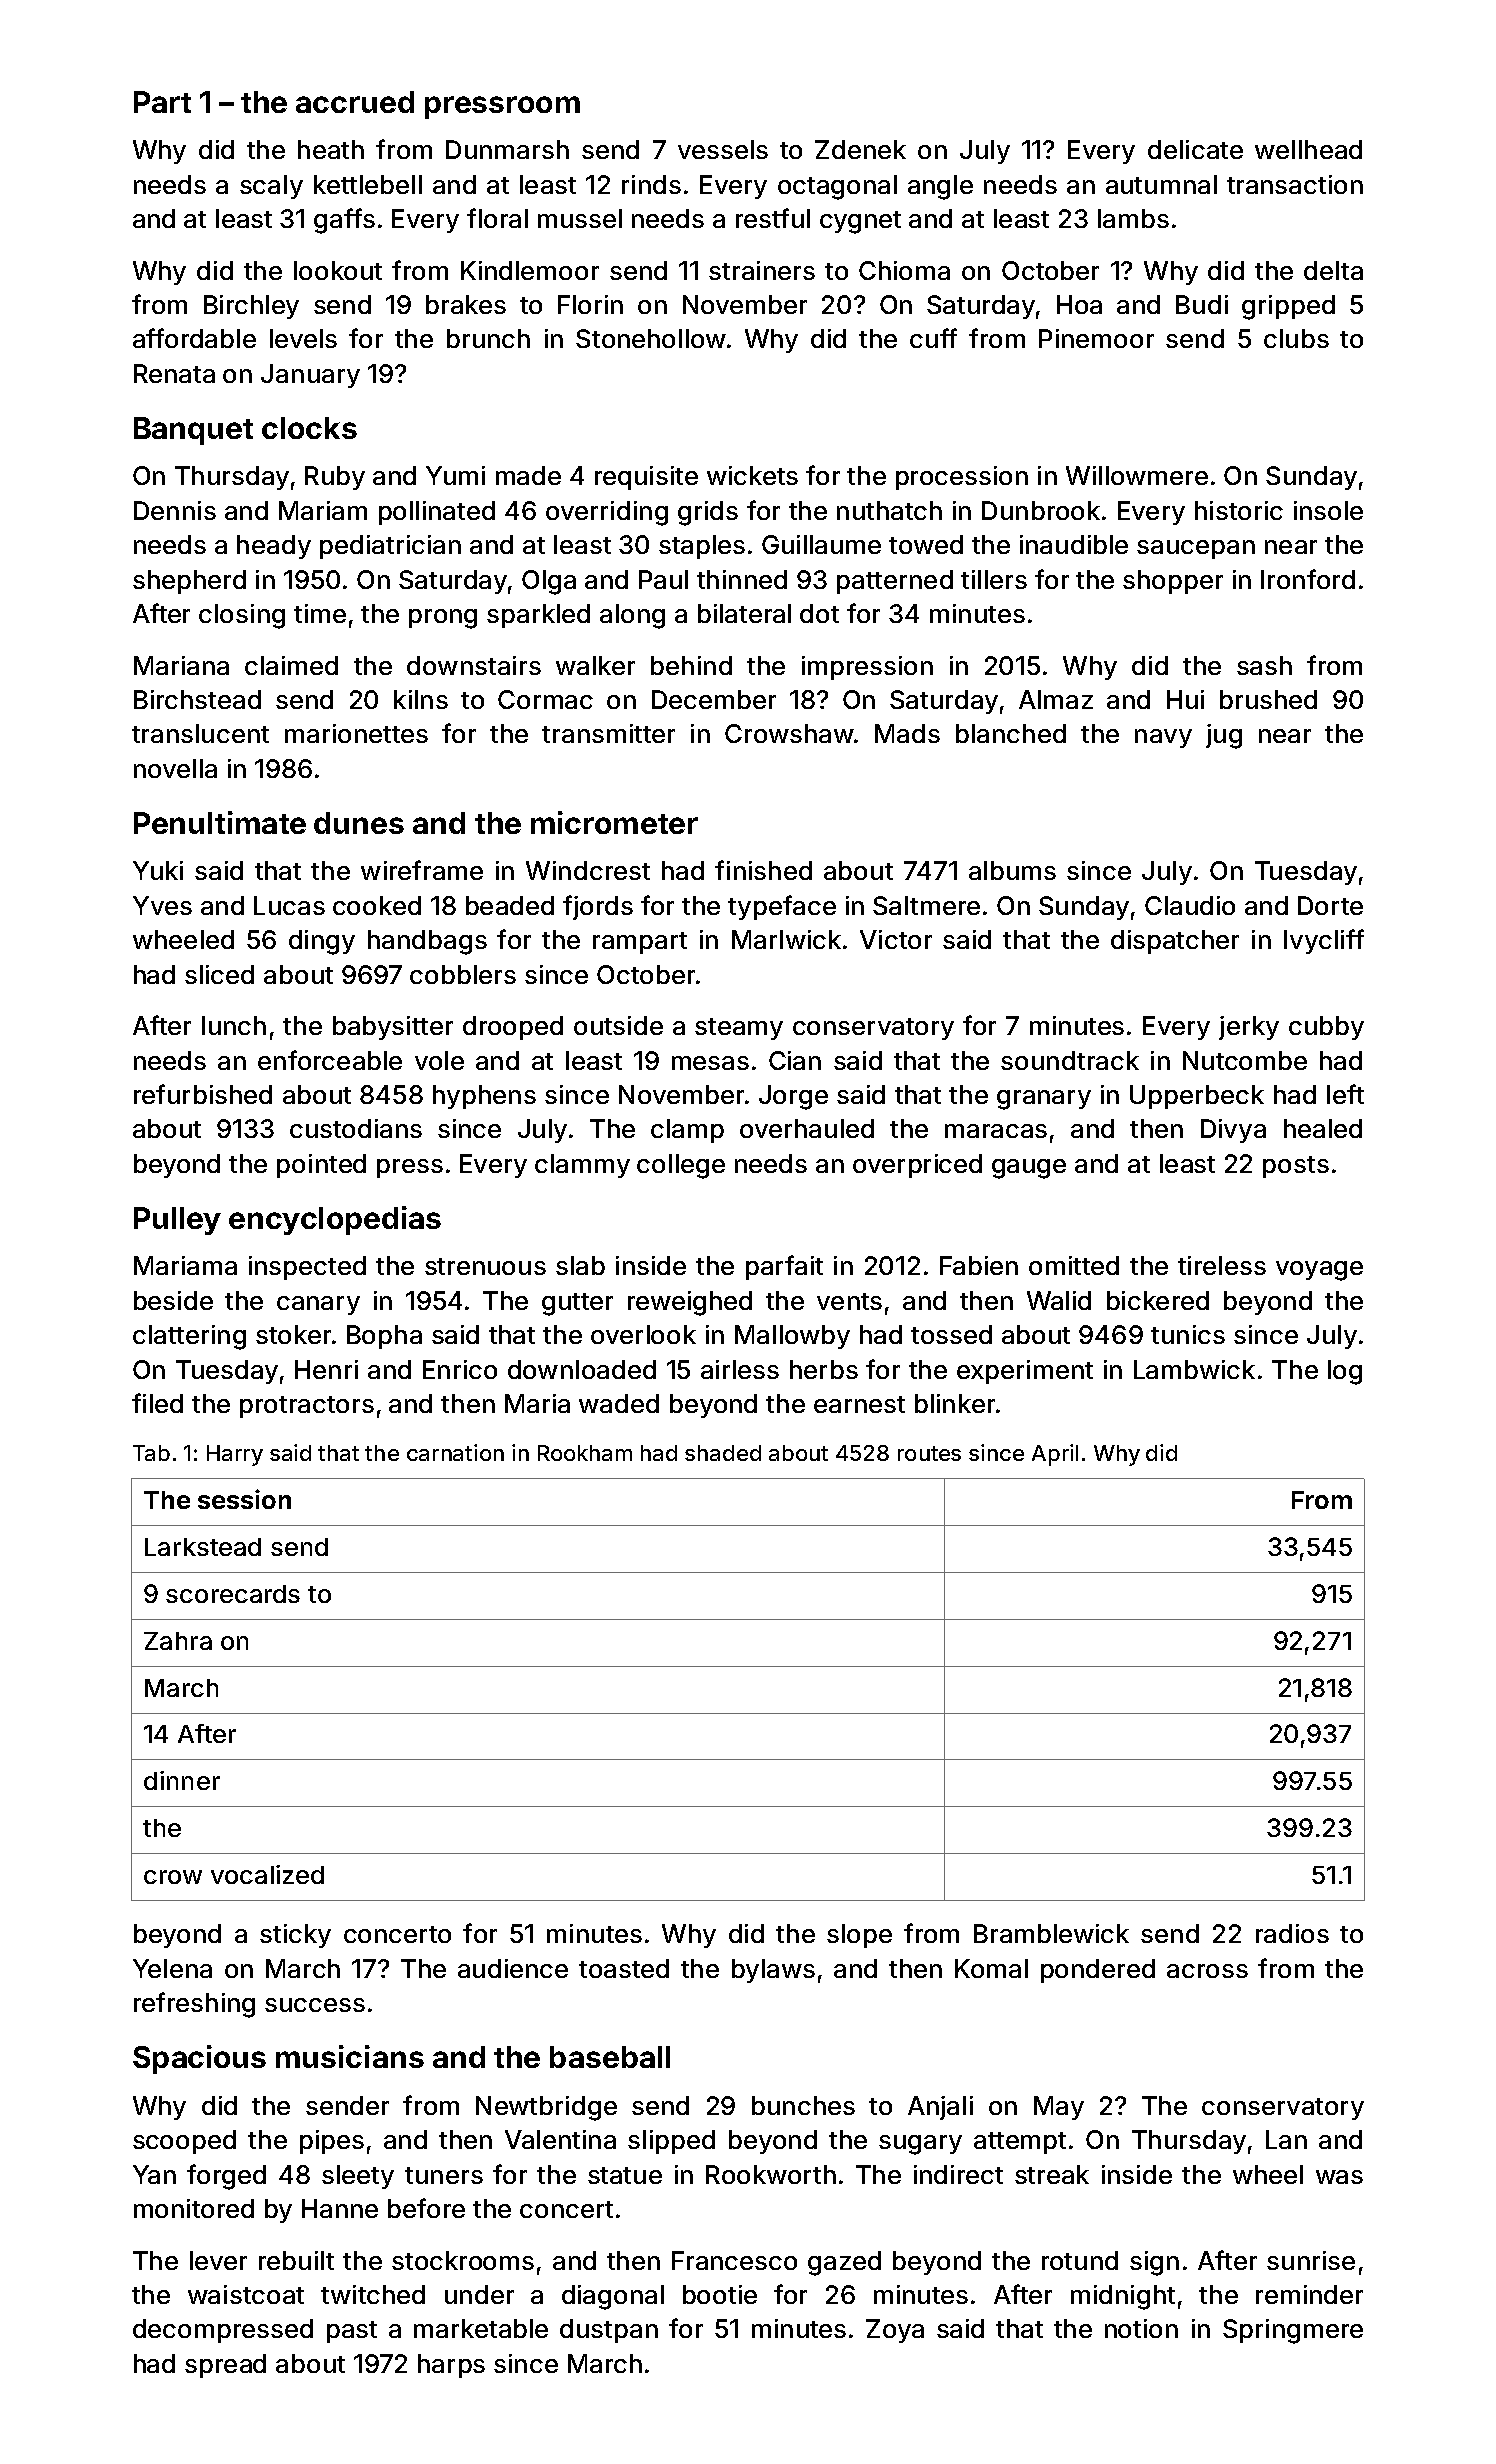  I want to click on Claudio, so click(1190, 905).
